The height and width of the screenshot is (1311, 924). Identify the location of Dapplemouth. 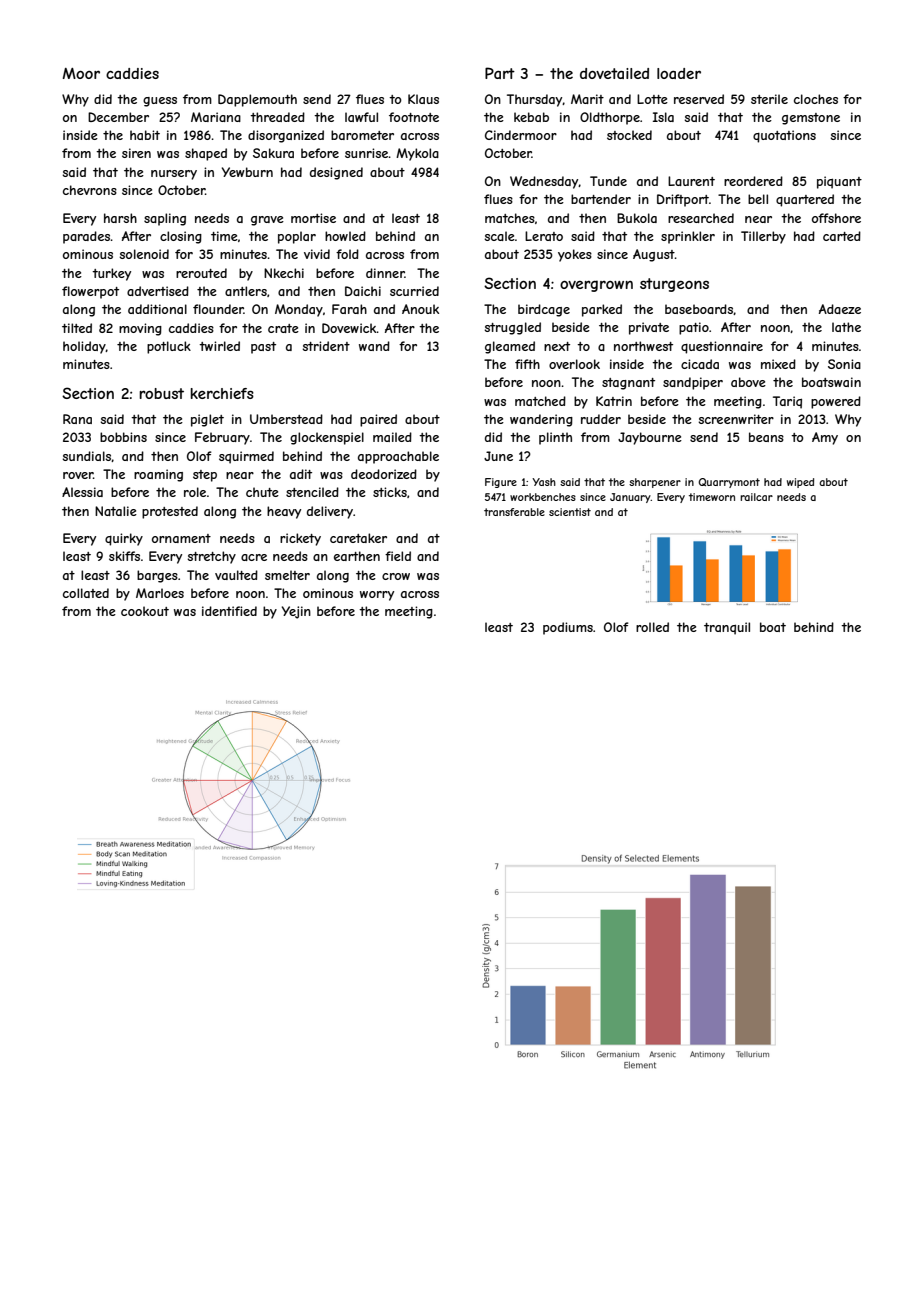
(257, 100).
